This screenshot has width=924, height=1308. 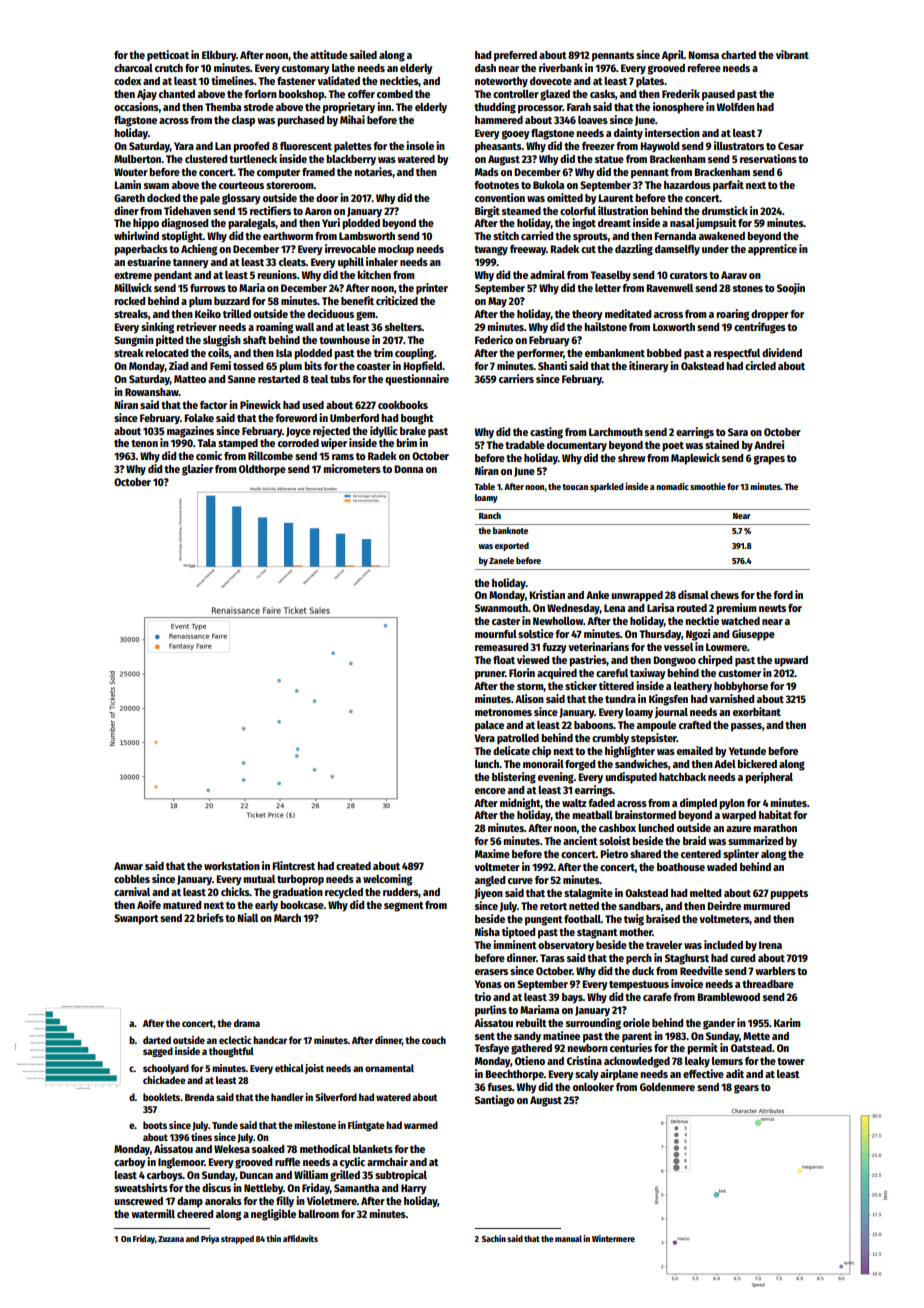 I want to click on buzzard, so click(x=232, y=301).
